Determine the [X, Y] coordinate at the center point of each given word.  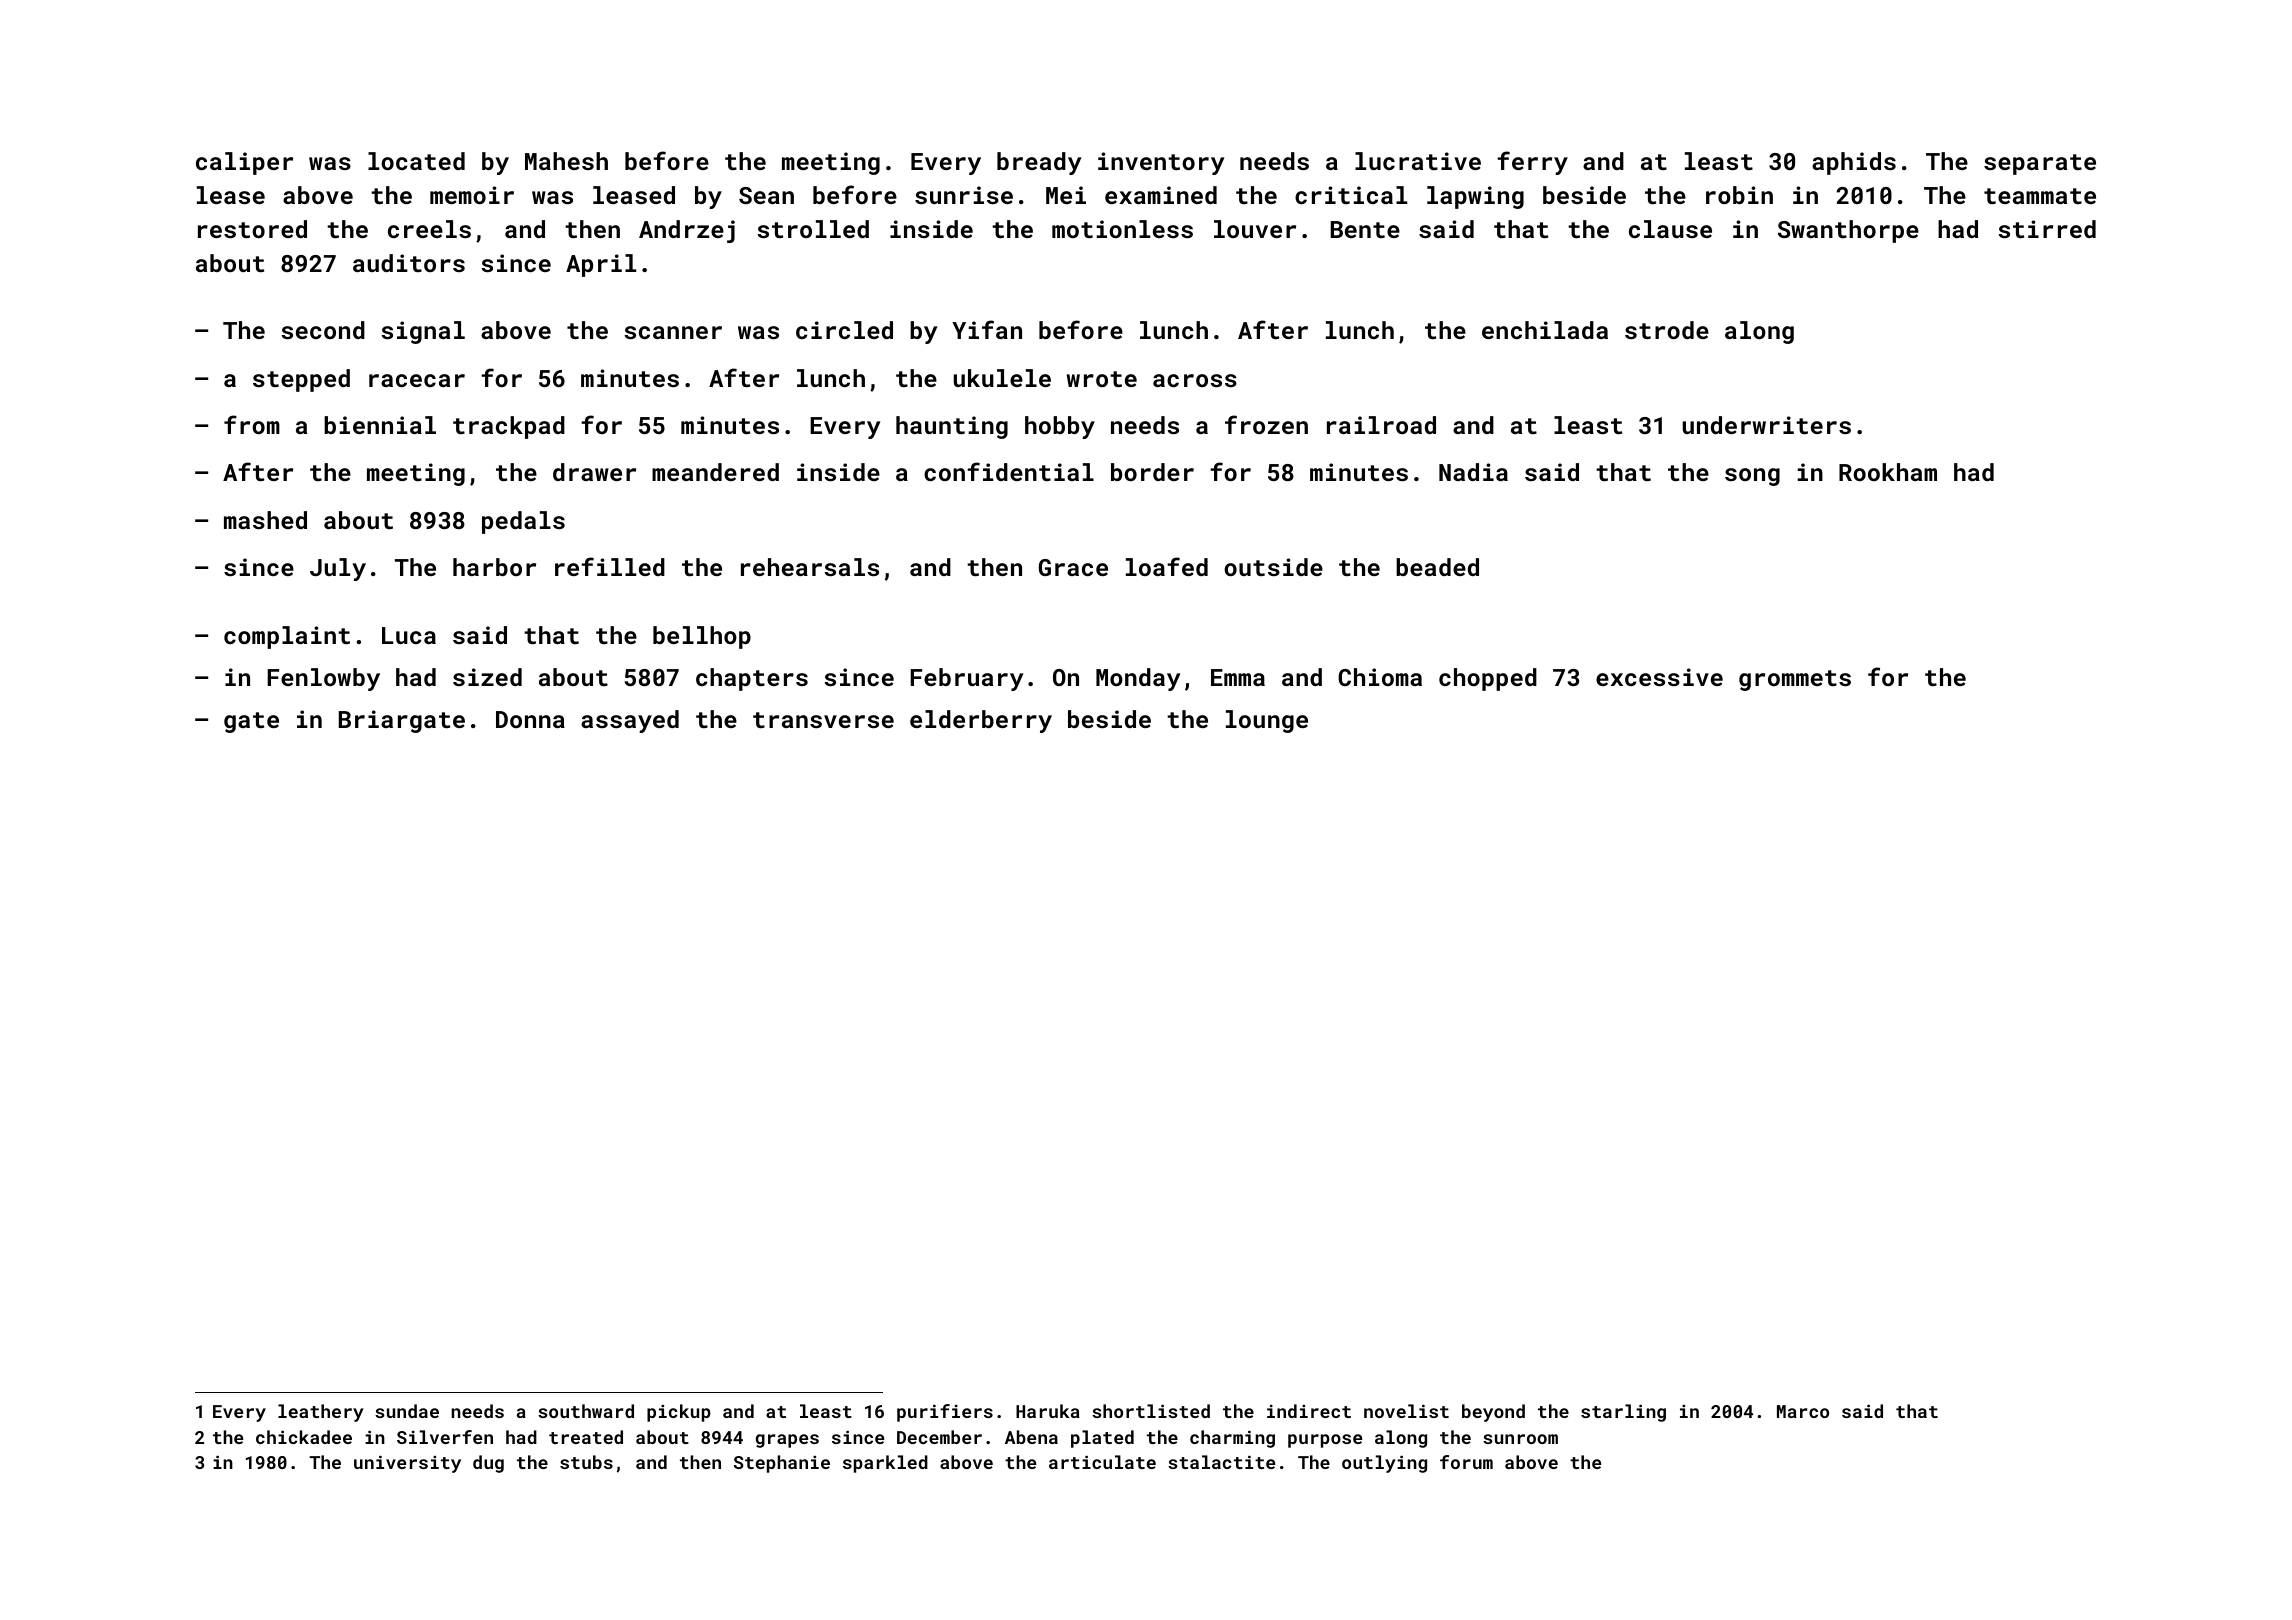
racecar [417, 380]
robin [1739, 195]
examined [1161, 195]
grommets [1795, 680]
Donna [530, 719]
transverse [823, 720]
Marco [1803, 1411]
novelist [1406, 1411]
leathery [321, 1413]
